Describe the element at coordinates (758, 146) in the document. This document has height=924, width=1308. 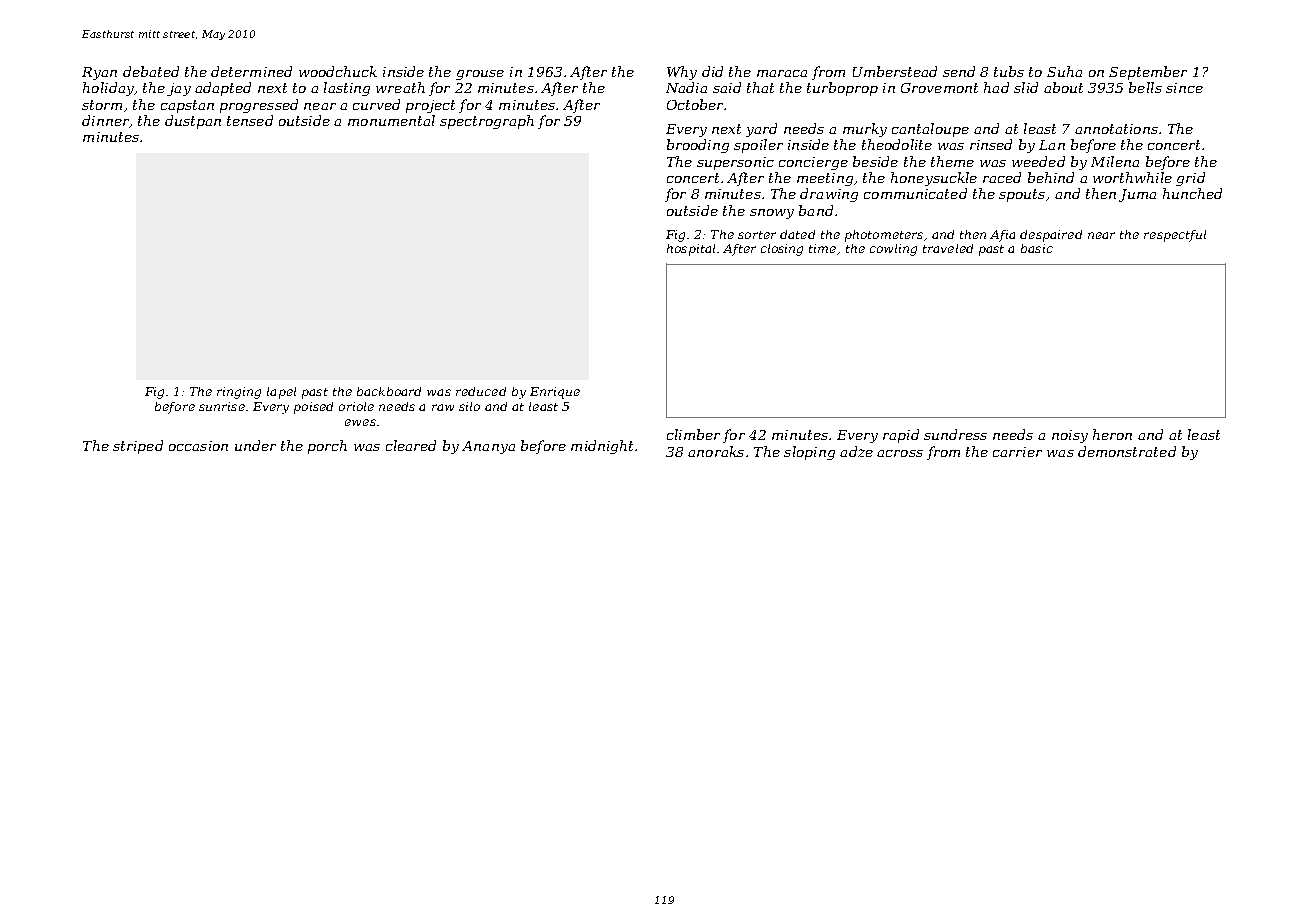
I see `spoiler` at that location.
